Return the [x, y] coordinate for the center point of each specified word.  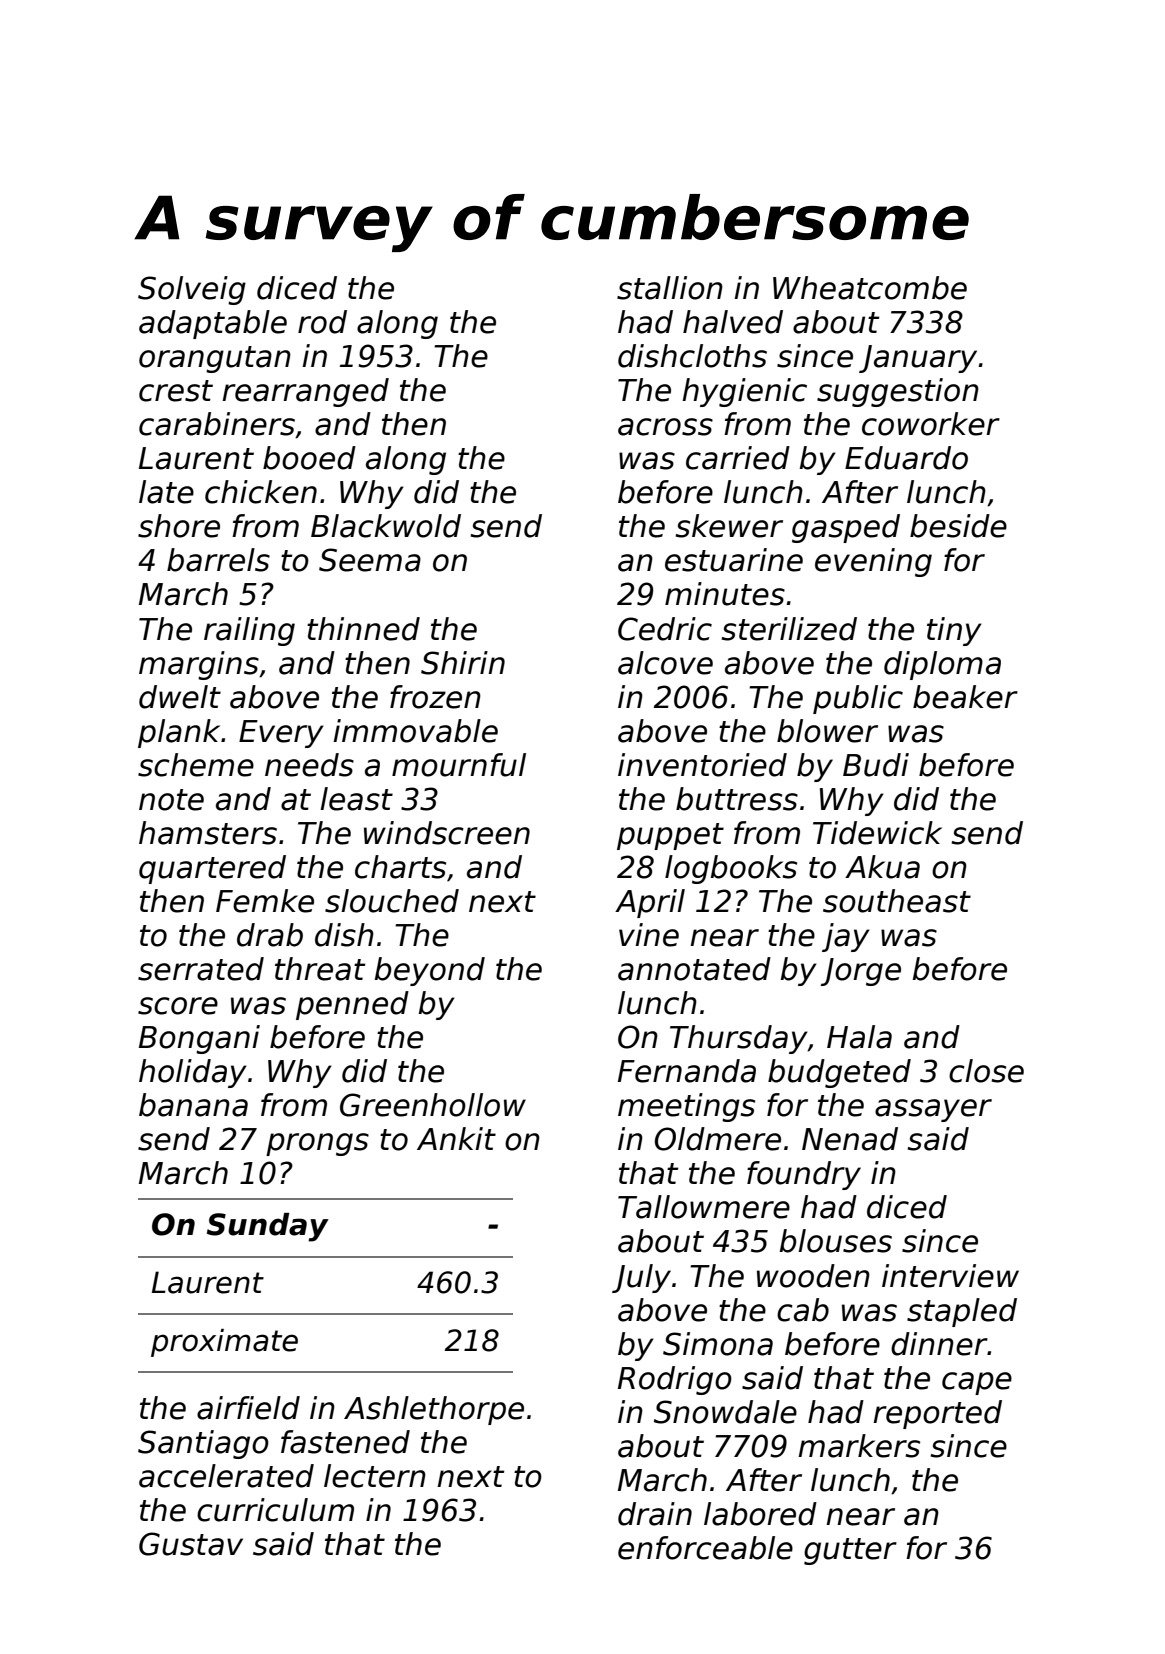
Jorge [861, 972]
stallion [670, 288]
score [178, 1006]
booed [309, 458]
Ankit [456, 1138]
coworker [931, 424]
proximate [224, 1343]
